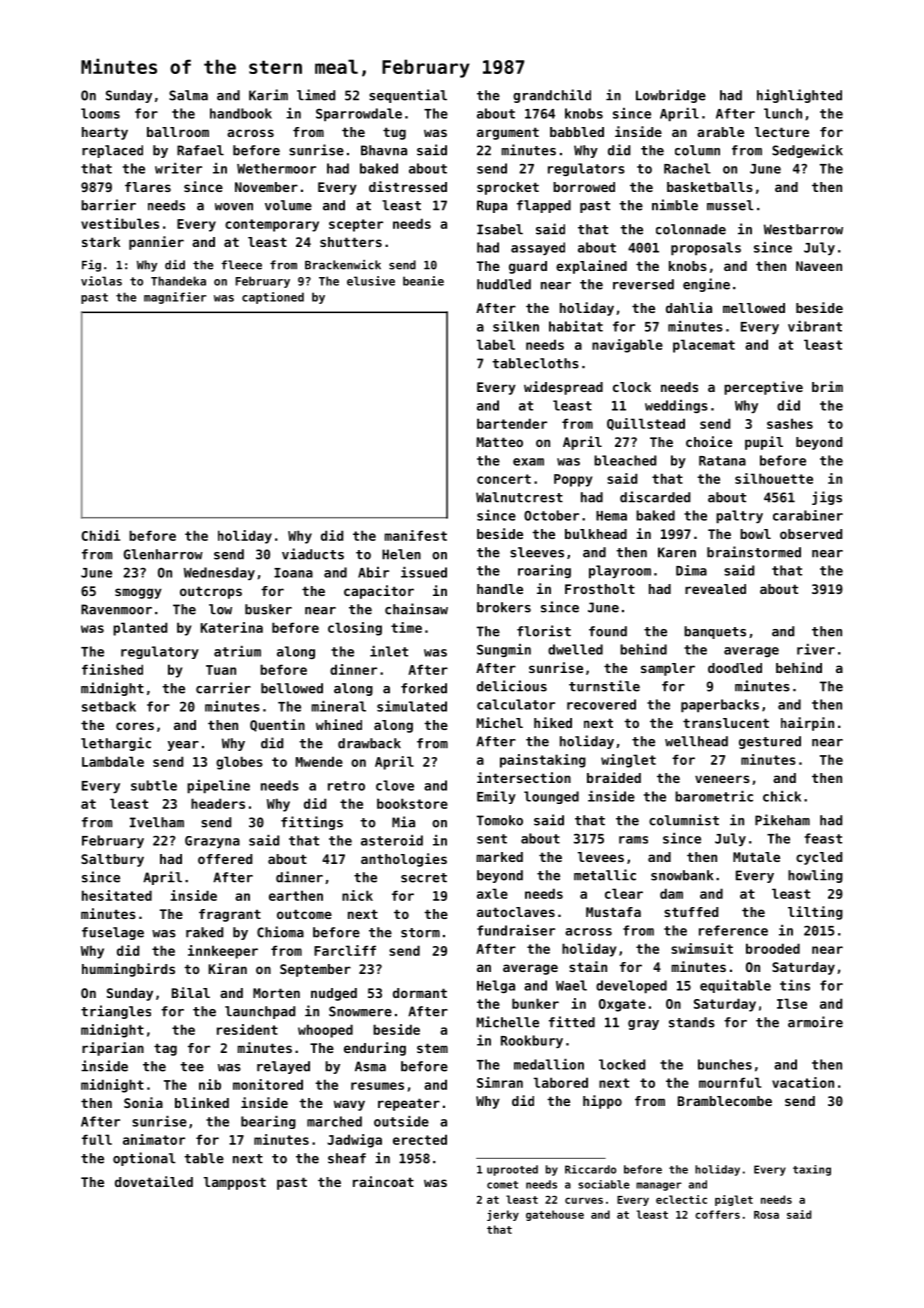 This screenshot has height=1308, width=924. I want to click on Chioma, so click(280, 932).
